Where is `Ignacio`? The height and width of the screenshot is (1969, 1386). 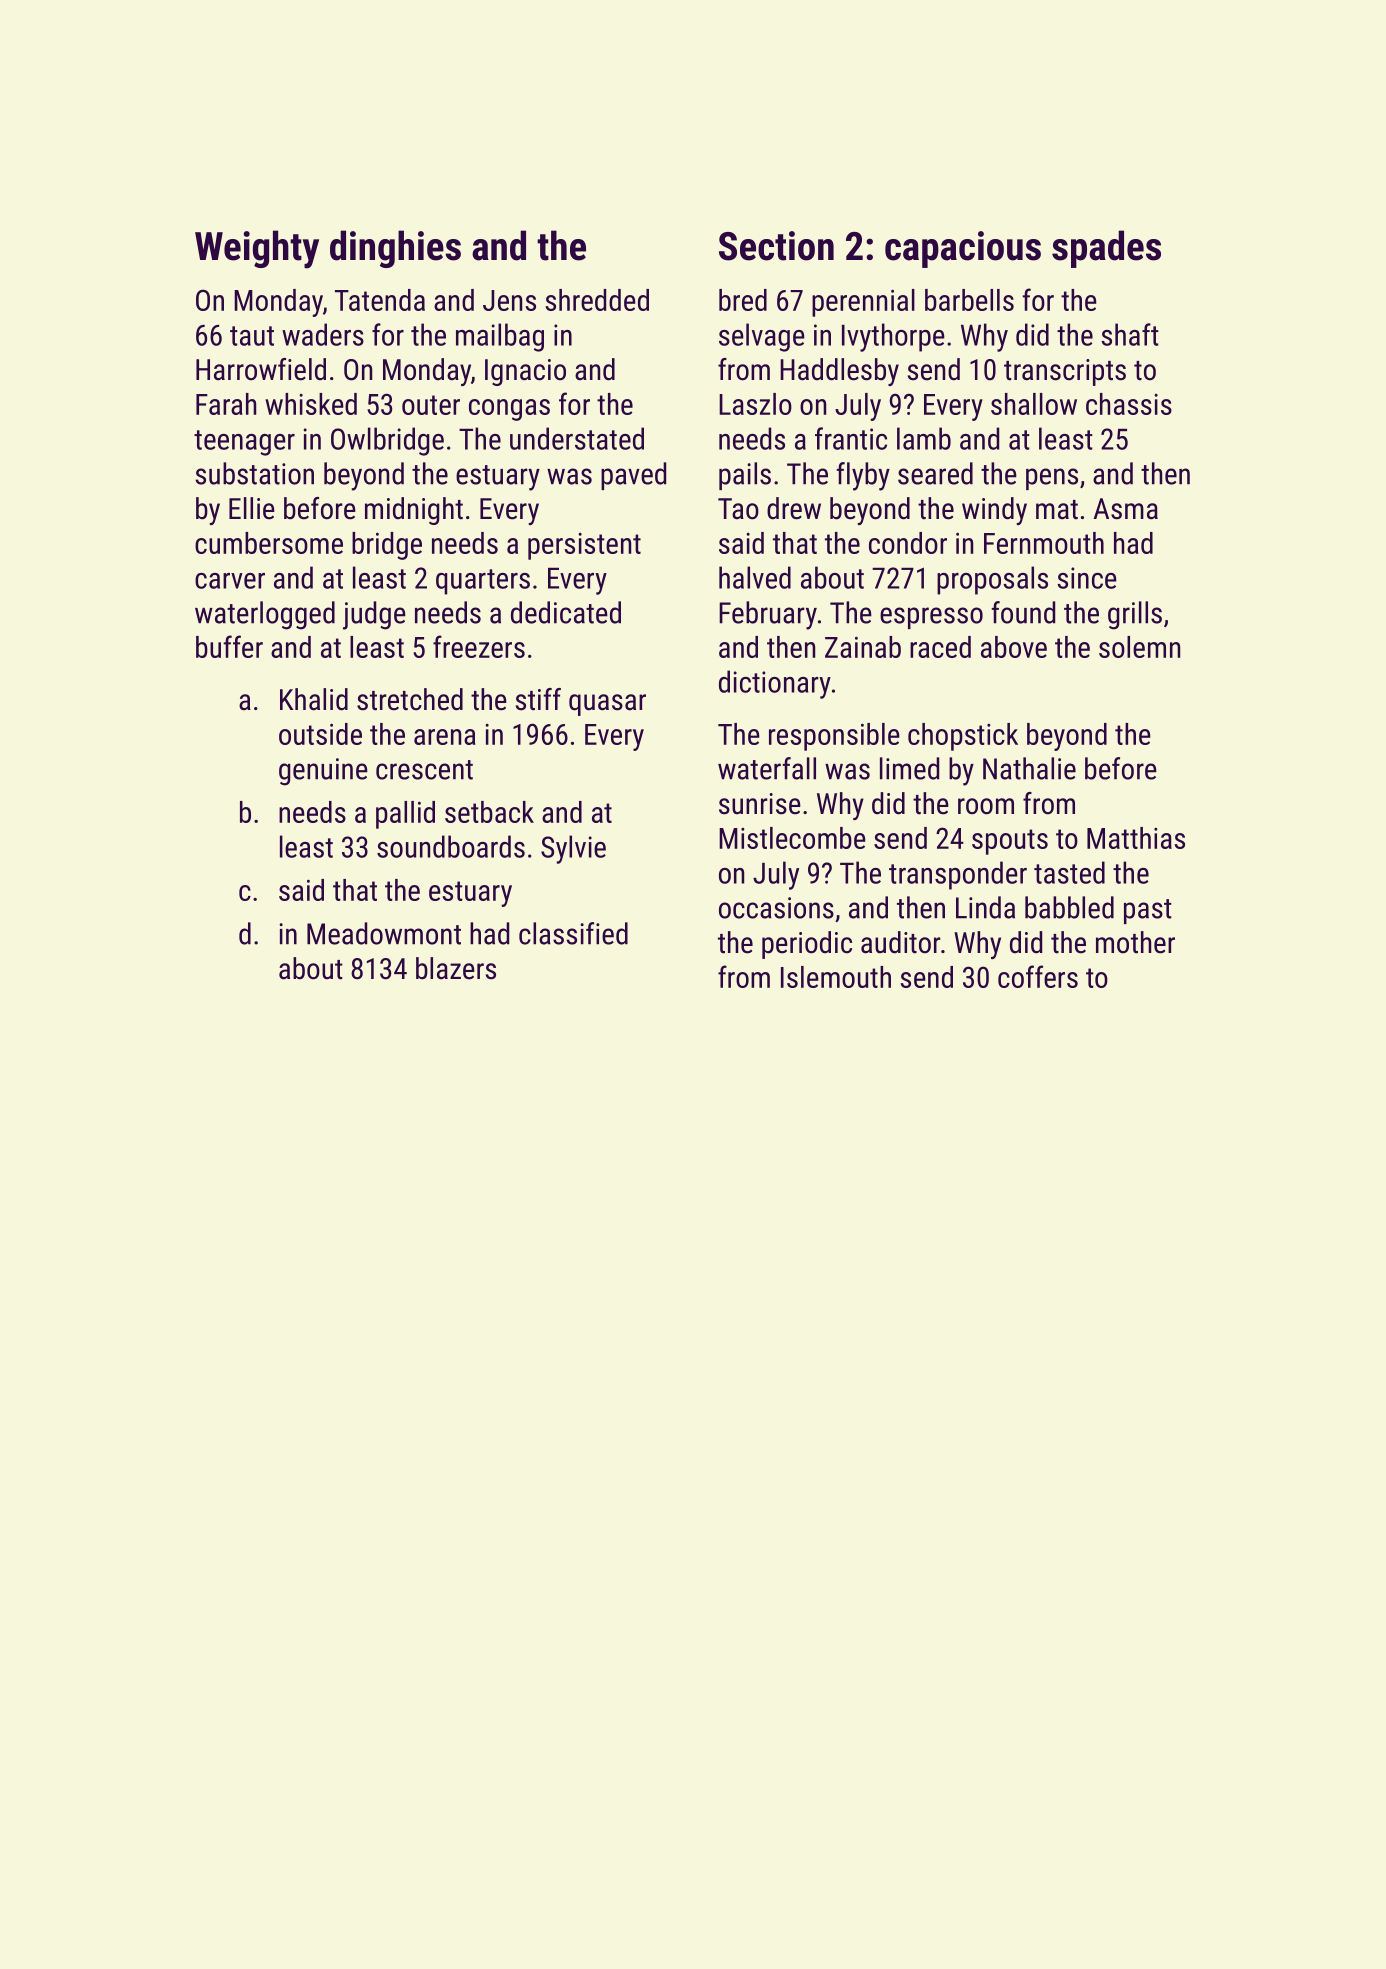 Ignacio is located at coordinates (525, 372).
